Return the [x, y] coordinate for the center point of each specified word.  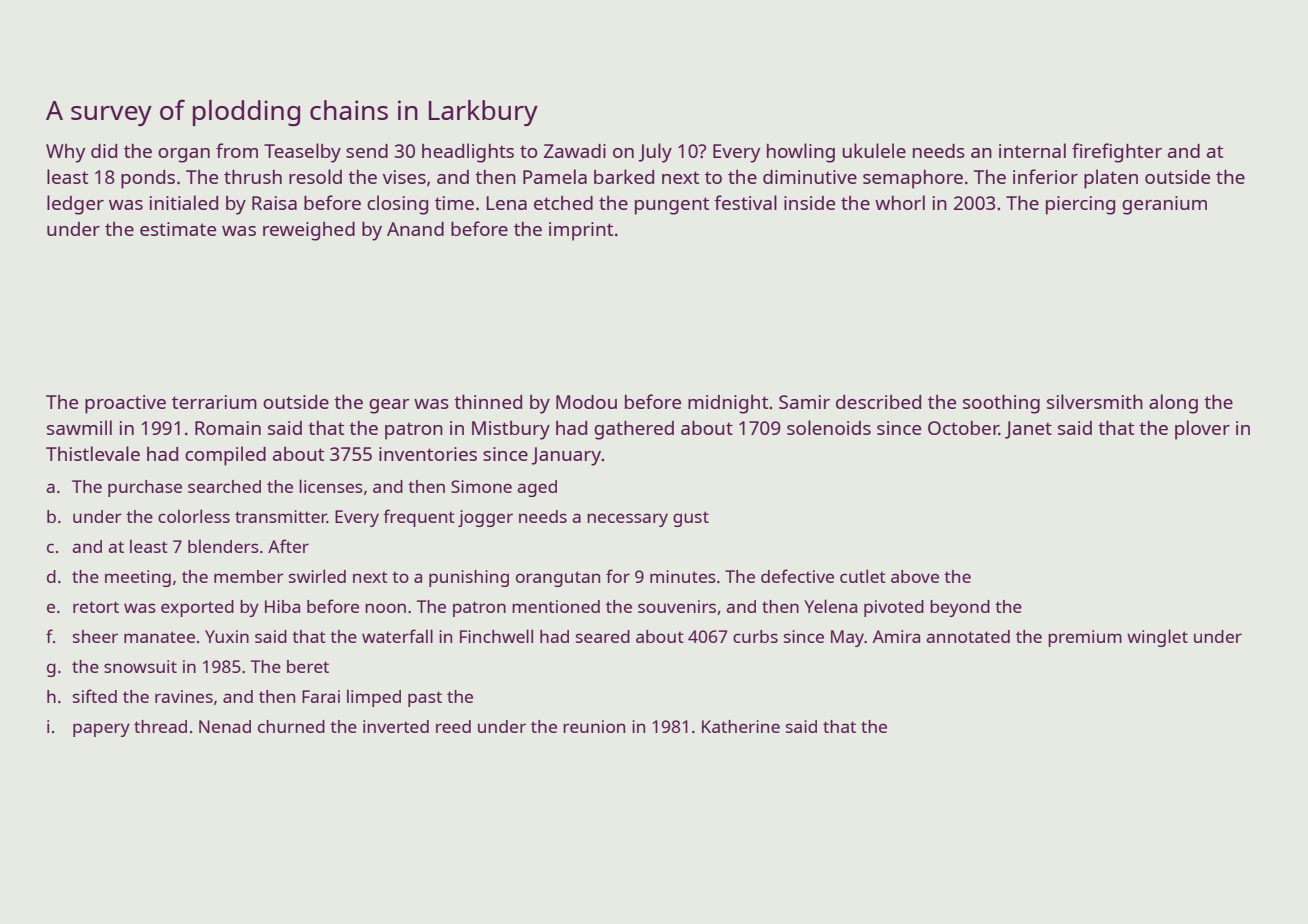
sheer [95, 636]
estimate [178, 229]
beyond [960, 608]
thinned [488, 401]
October [963, 428]
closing [397, 205]
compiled [225, 456]
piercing [1080, 205]
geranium [1164, 205]
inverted [396, 726]
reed [453, 726]
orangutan [558, 579]
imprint [581, 231]
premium [1085, 638]
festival [745, 202]
